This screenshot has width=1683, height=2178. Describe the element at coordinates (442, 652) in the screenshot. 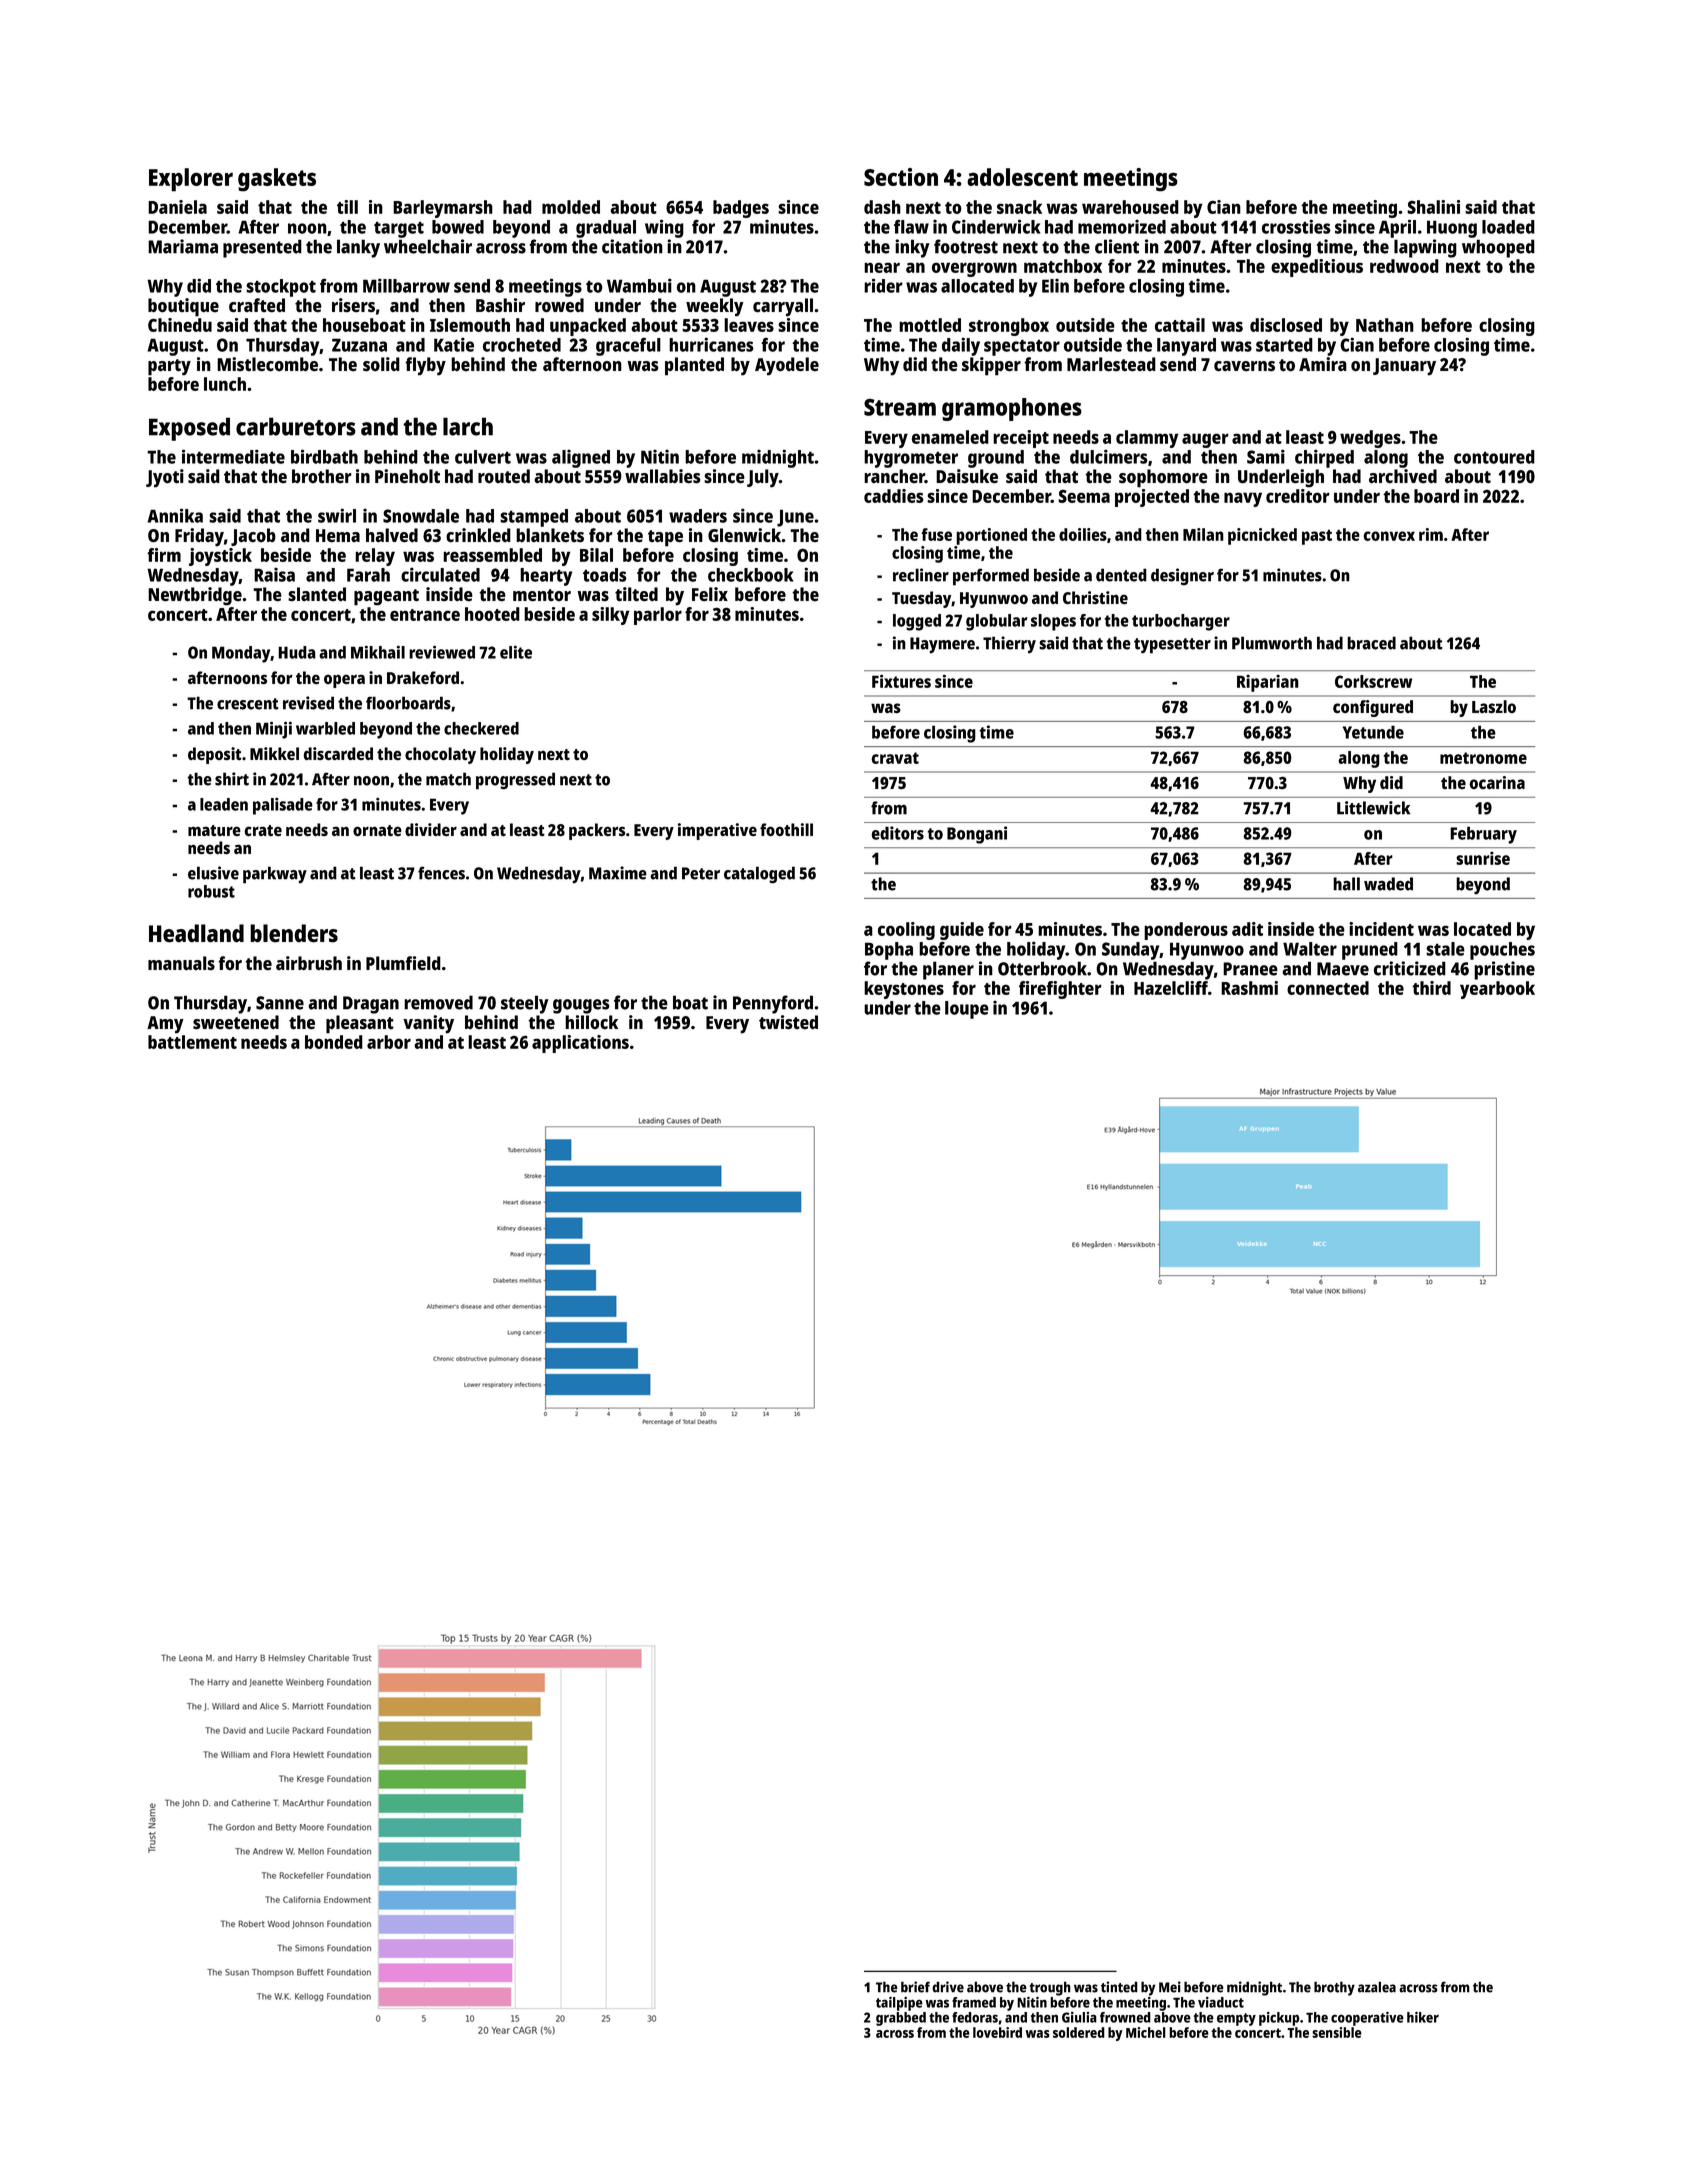

I see `reviewed` at that location.
